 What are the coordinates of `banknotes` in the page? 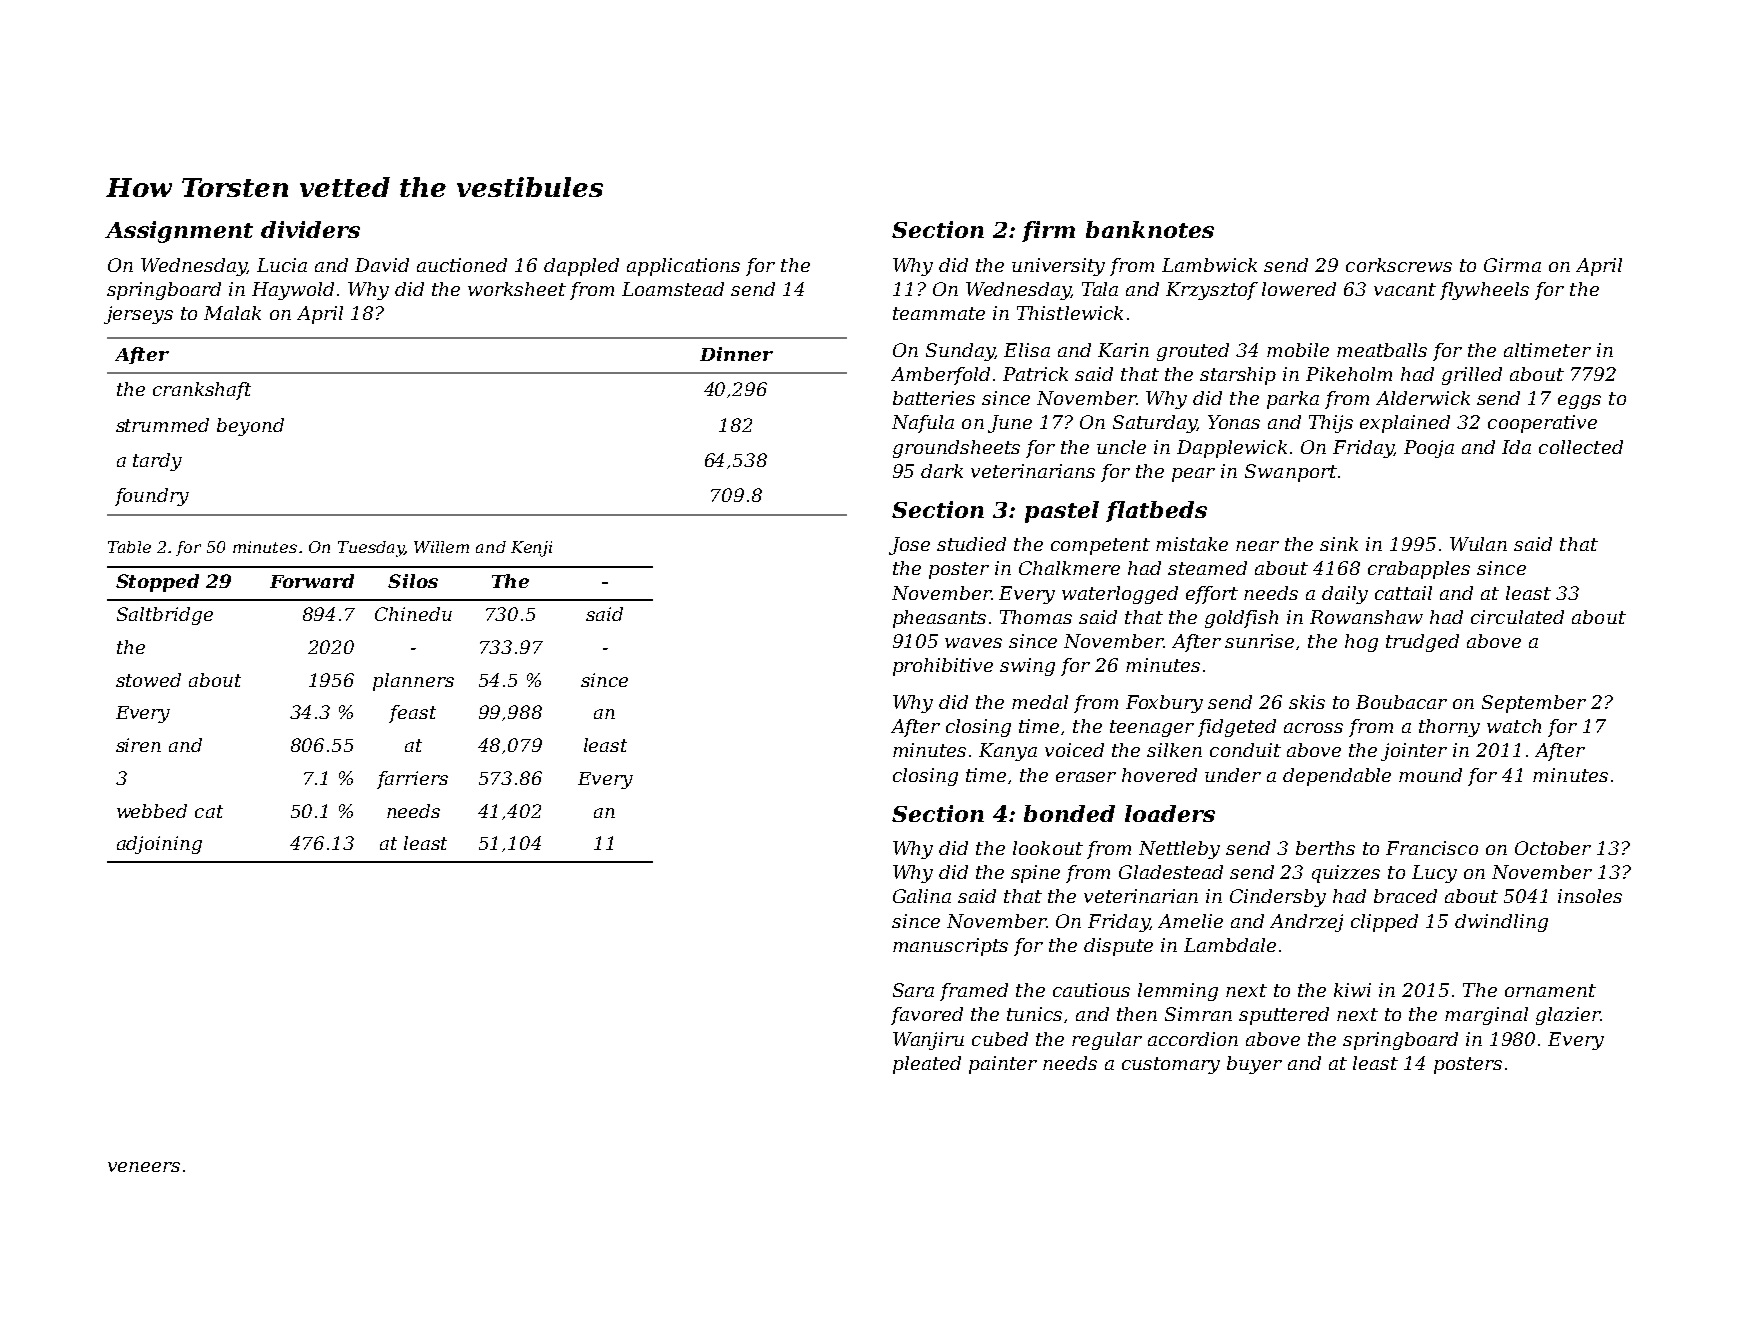 It's located at (1150, 229).
